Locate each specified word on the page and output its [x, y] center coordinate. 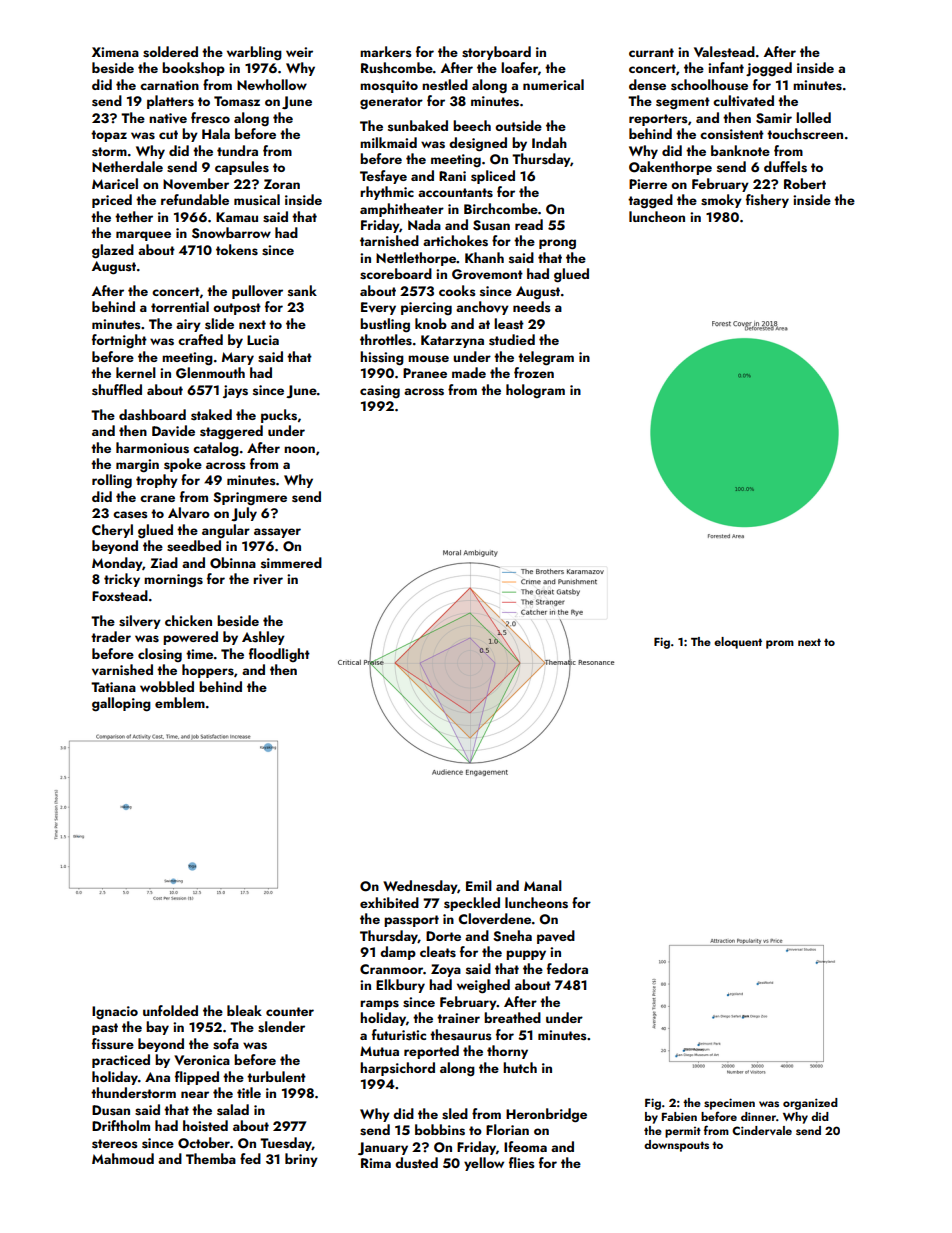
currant [651, 52]
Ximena [115, 52]
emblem [180, 702]
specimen [729, 1104]
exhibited [389, 902]
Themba [211, 1158]
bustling [385, 325]
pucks [279, 416]
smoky [721, 201]
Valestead [724, 52]
